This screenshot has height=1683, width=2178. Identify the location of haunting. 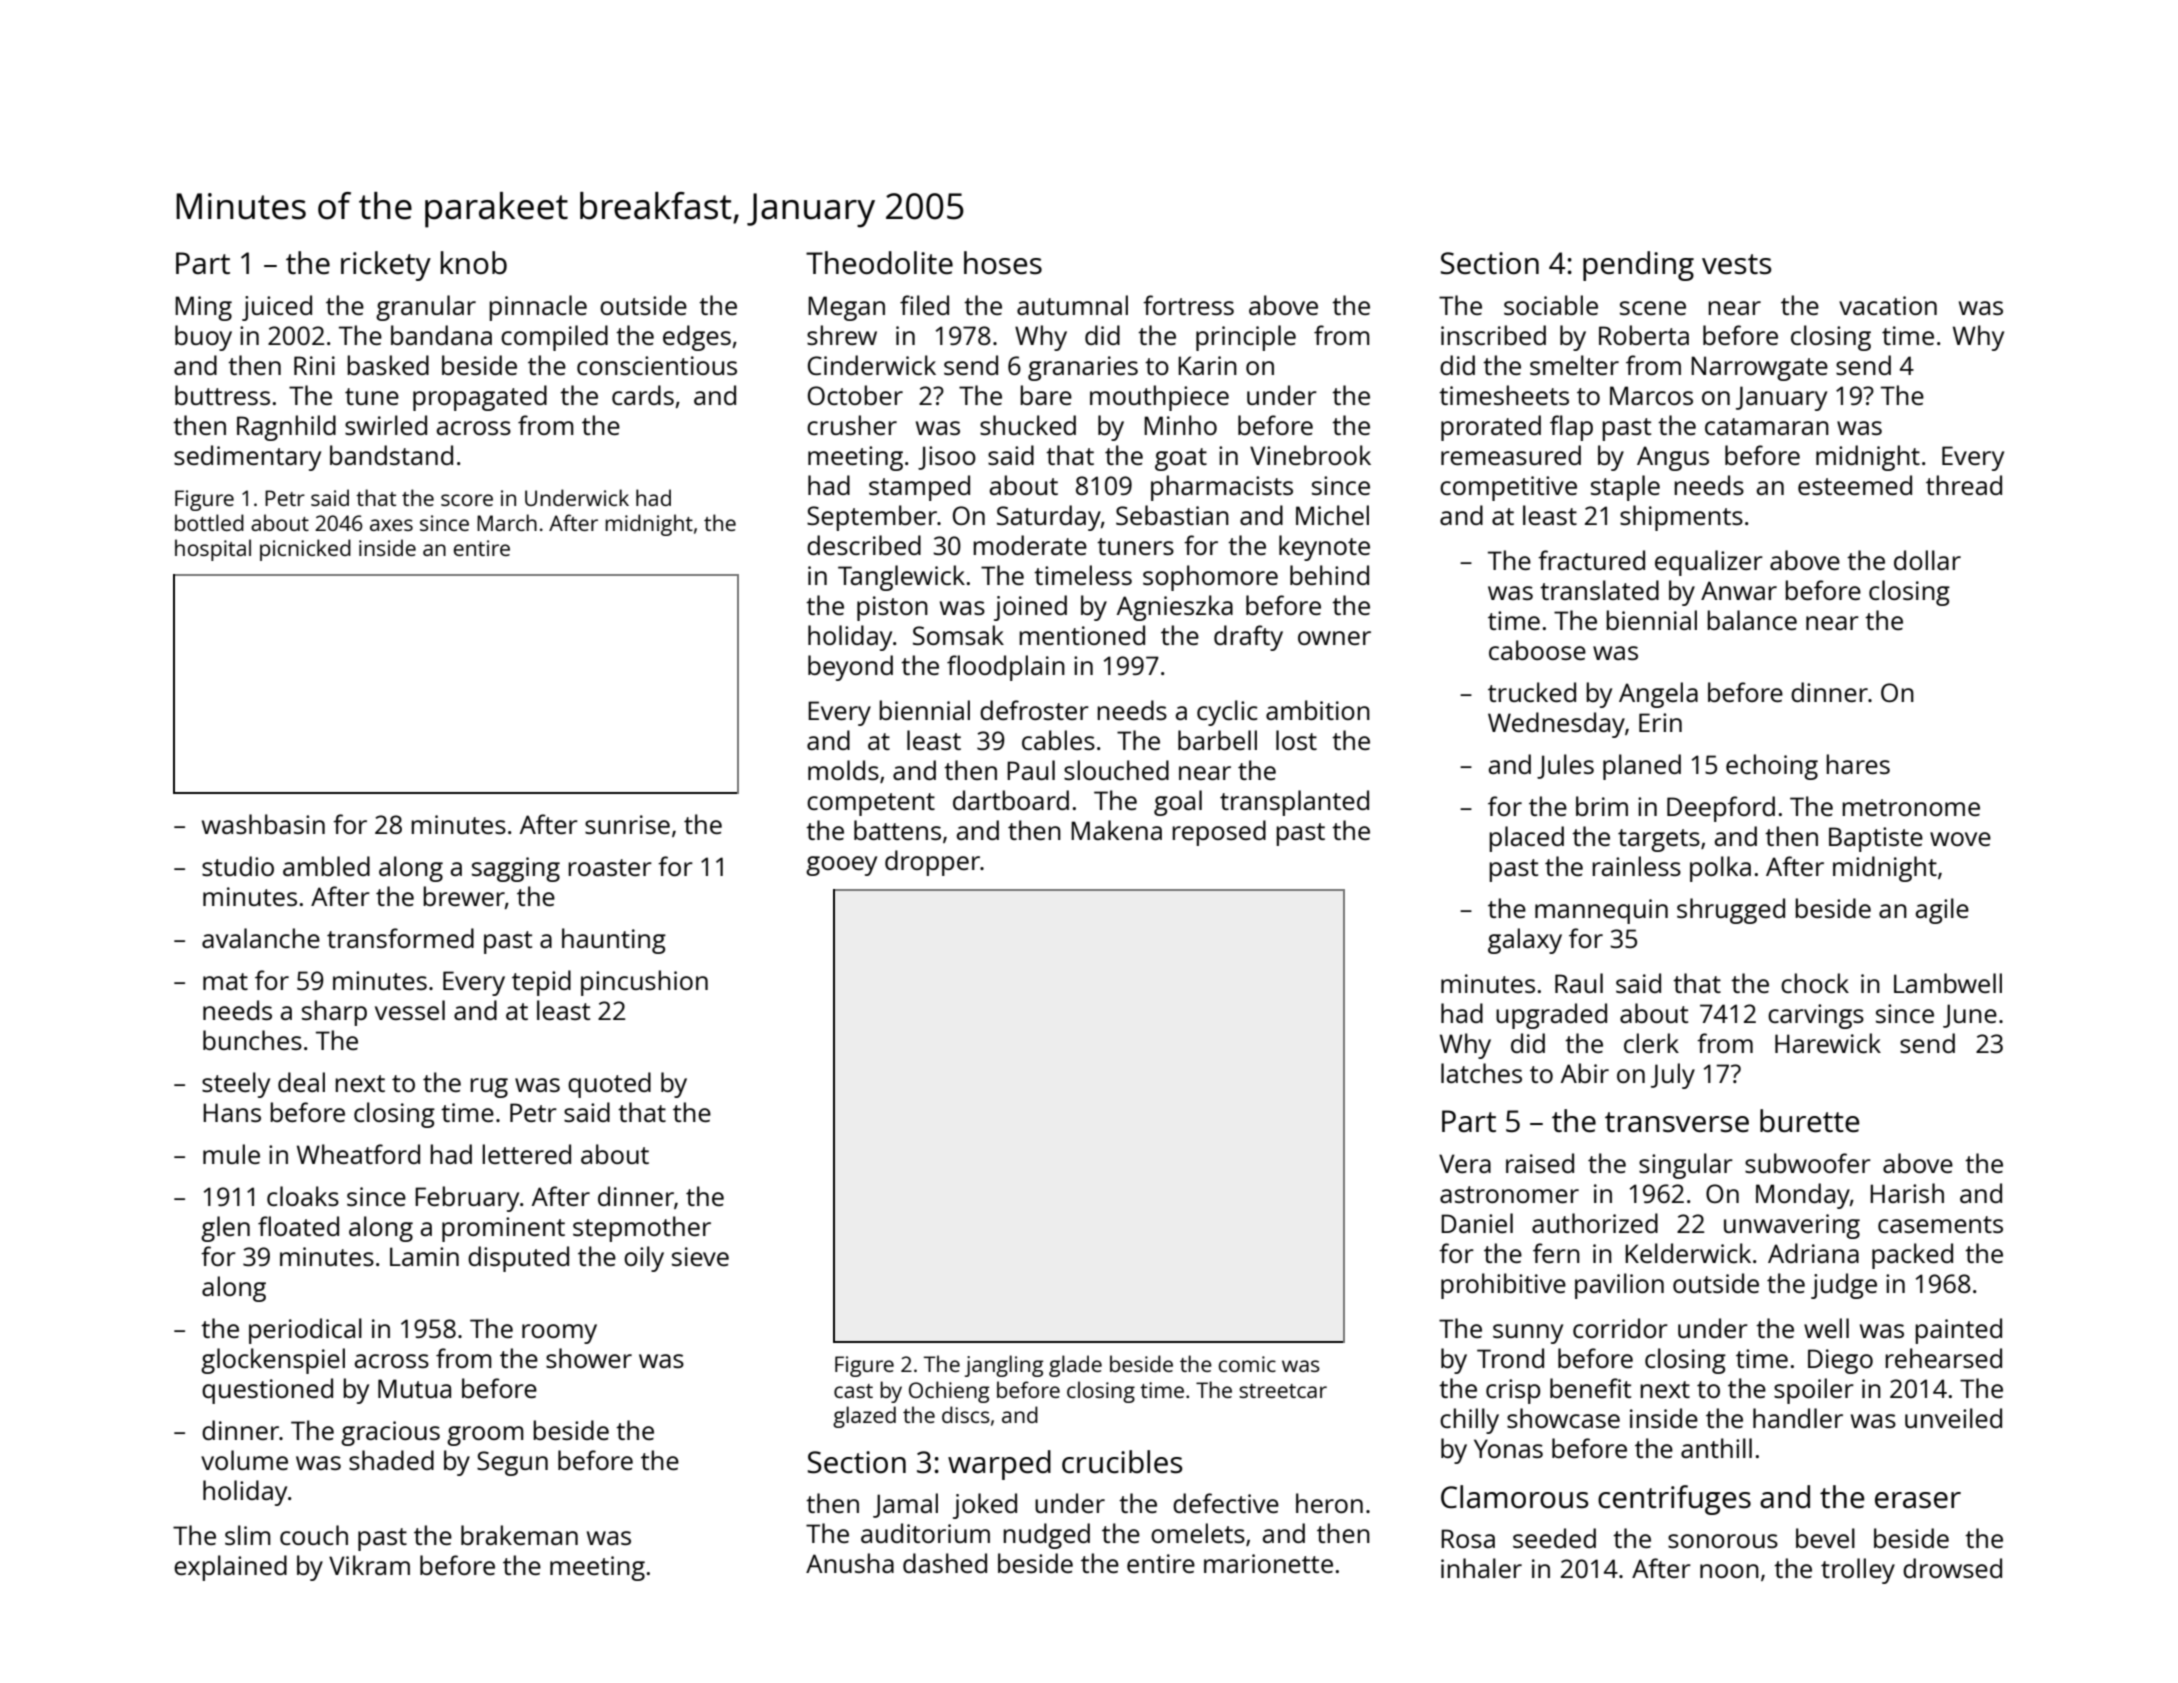
(614, 941).
